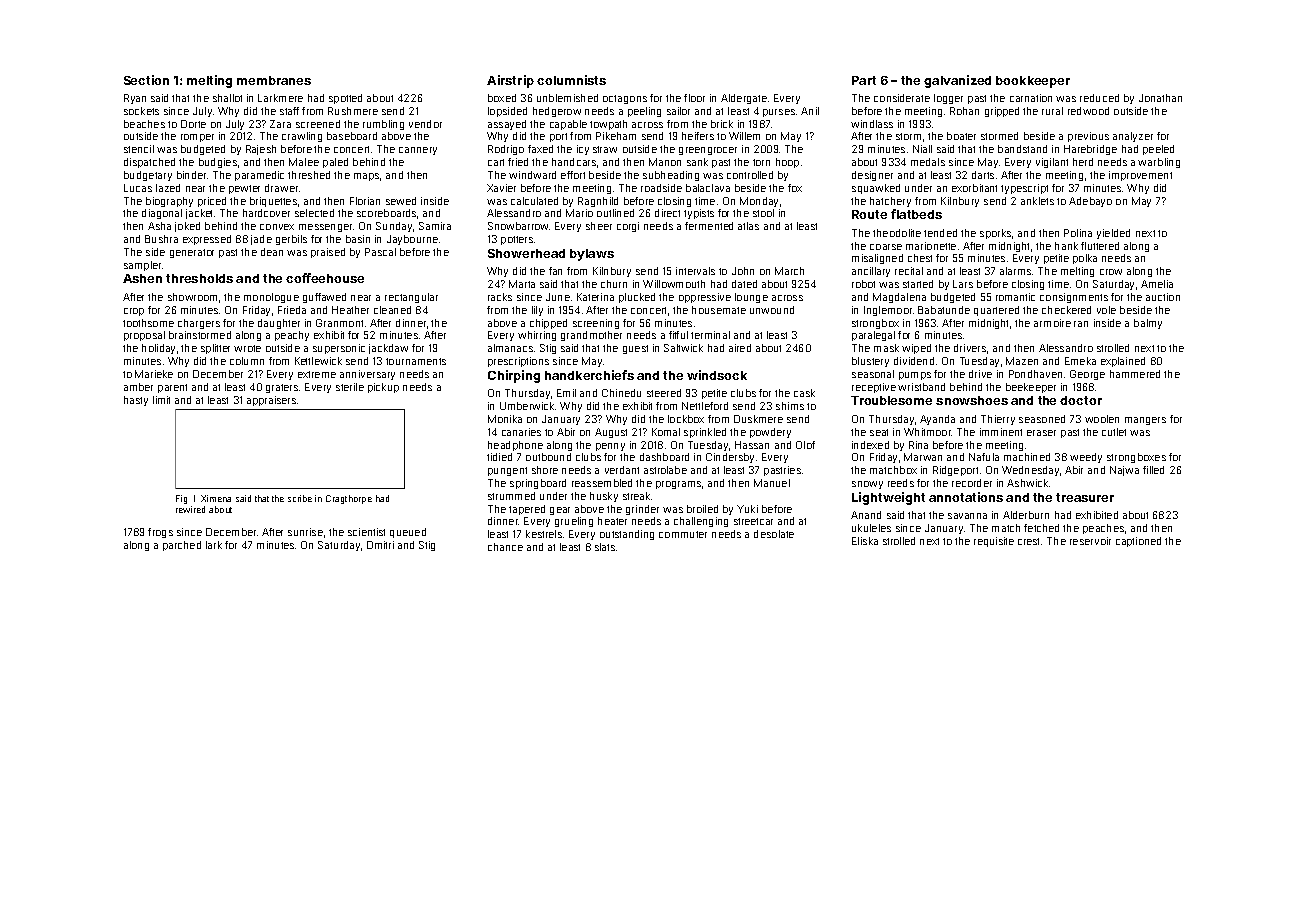 The height and width of the screenshot is (924, 1308). I want to click on commuter, so click(683, 534).
